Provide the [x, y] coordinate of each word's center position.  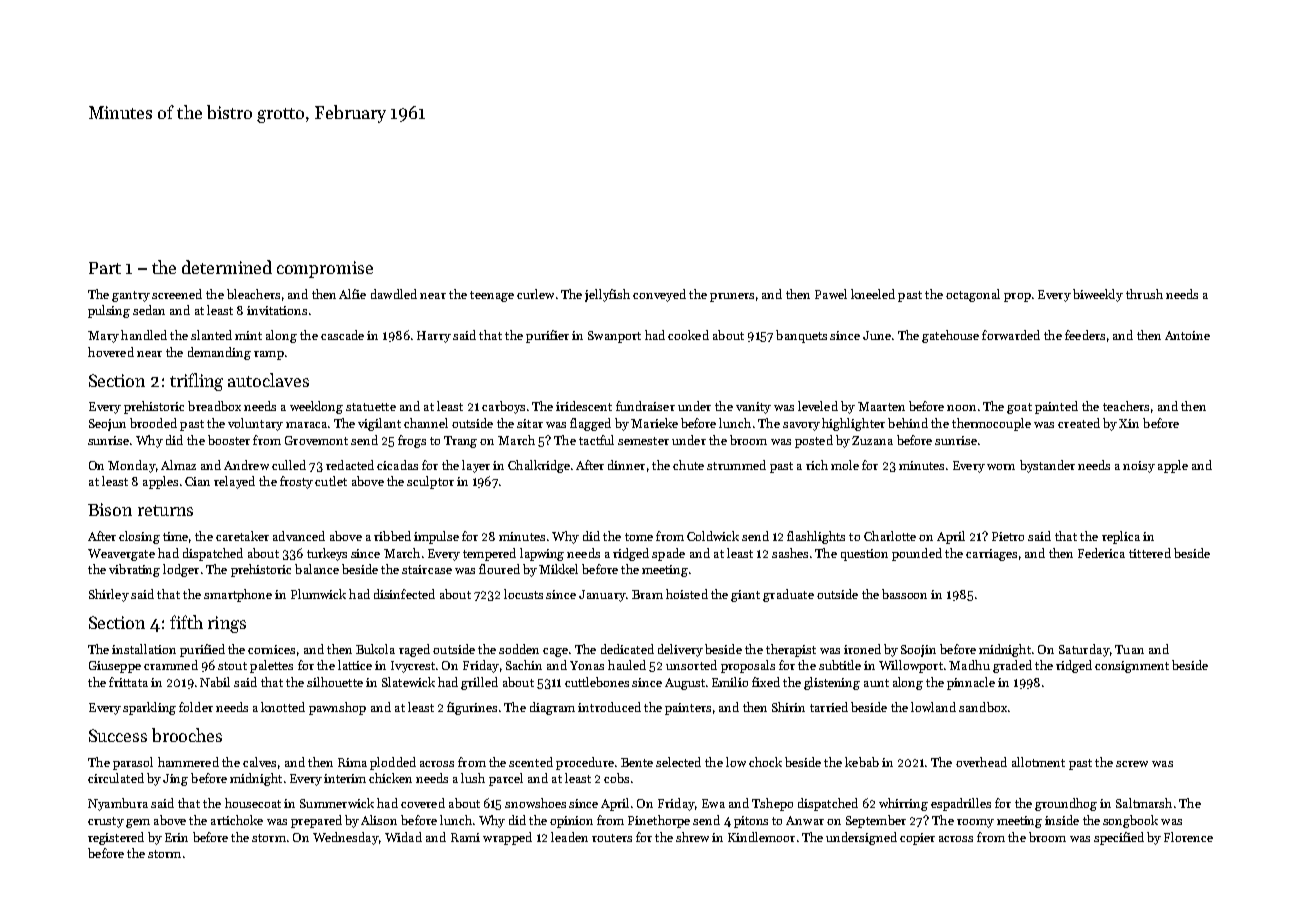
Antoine [1187, 335]
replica [1121, 537]
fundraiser [645, 406]
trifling [196, 382]
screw [1132, 764]
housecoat [253, 803]
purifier [547, 336]
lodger [181, 570]
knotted [283, 707]
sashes [790, 553]
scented [531, 762]
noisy [1139, 467]
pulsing [109, 311]
